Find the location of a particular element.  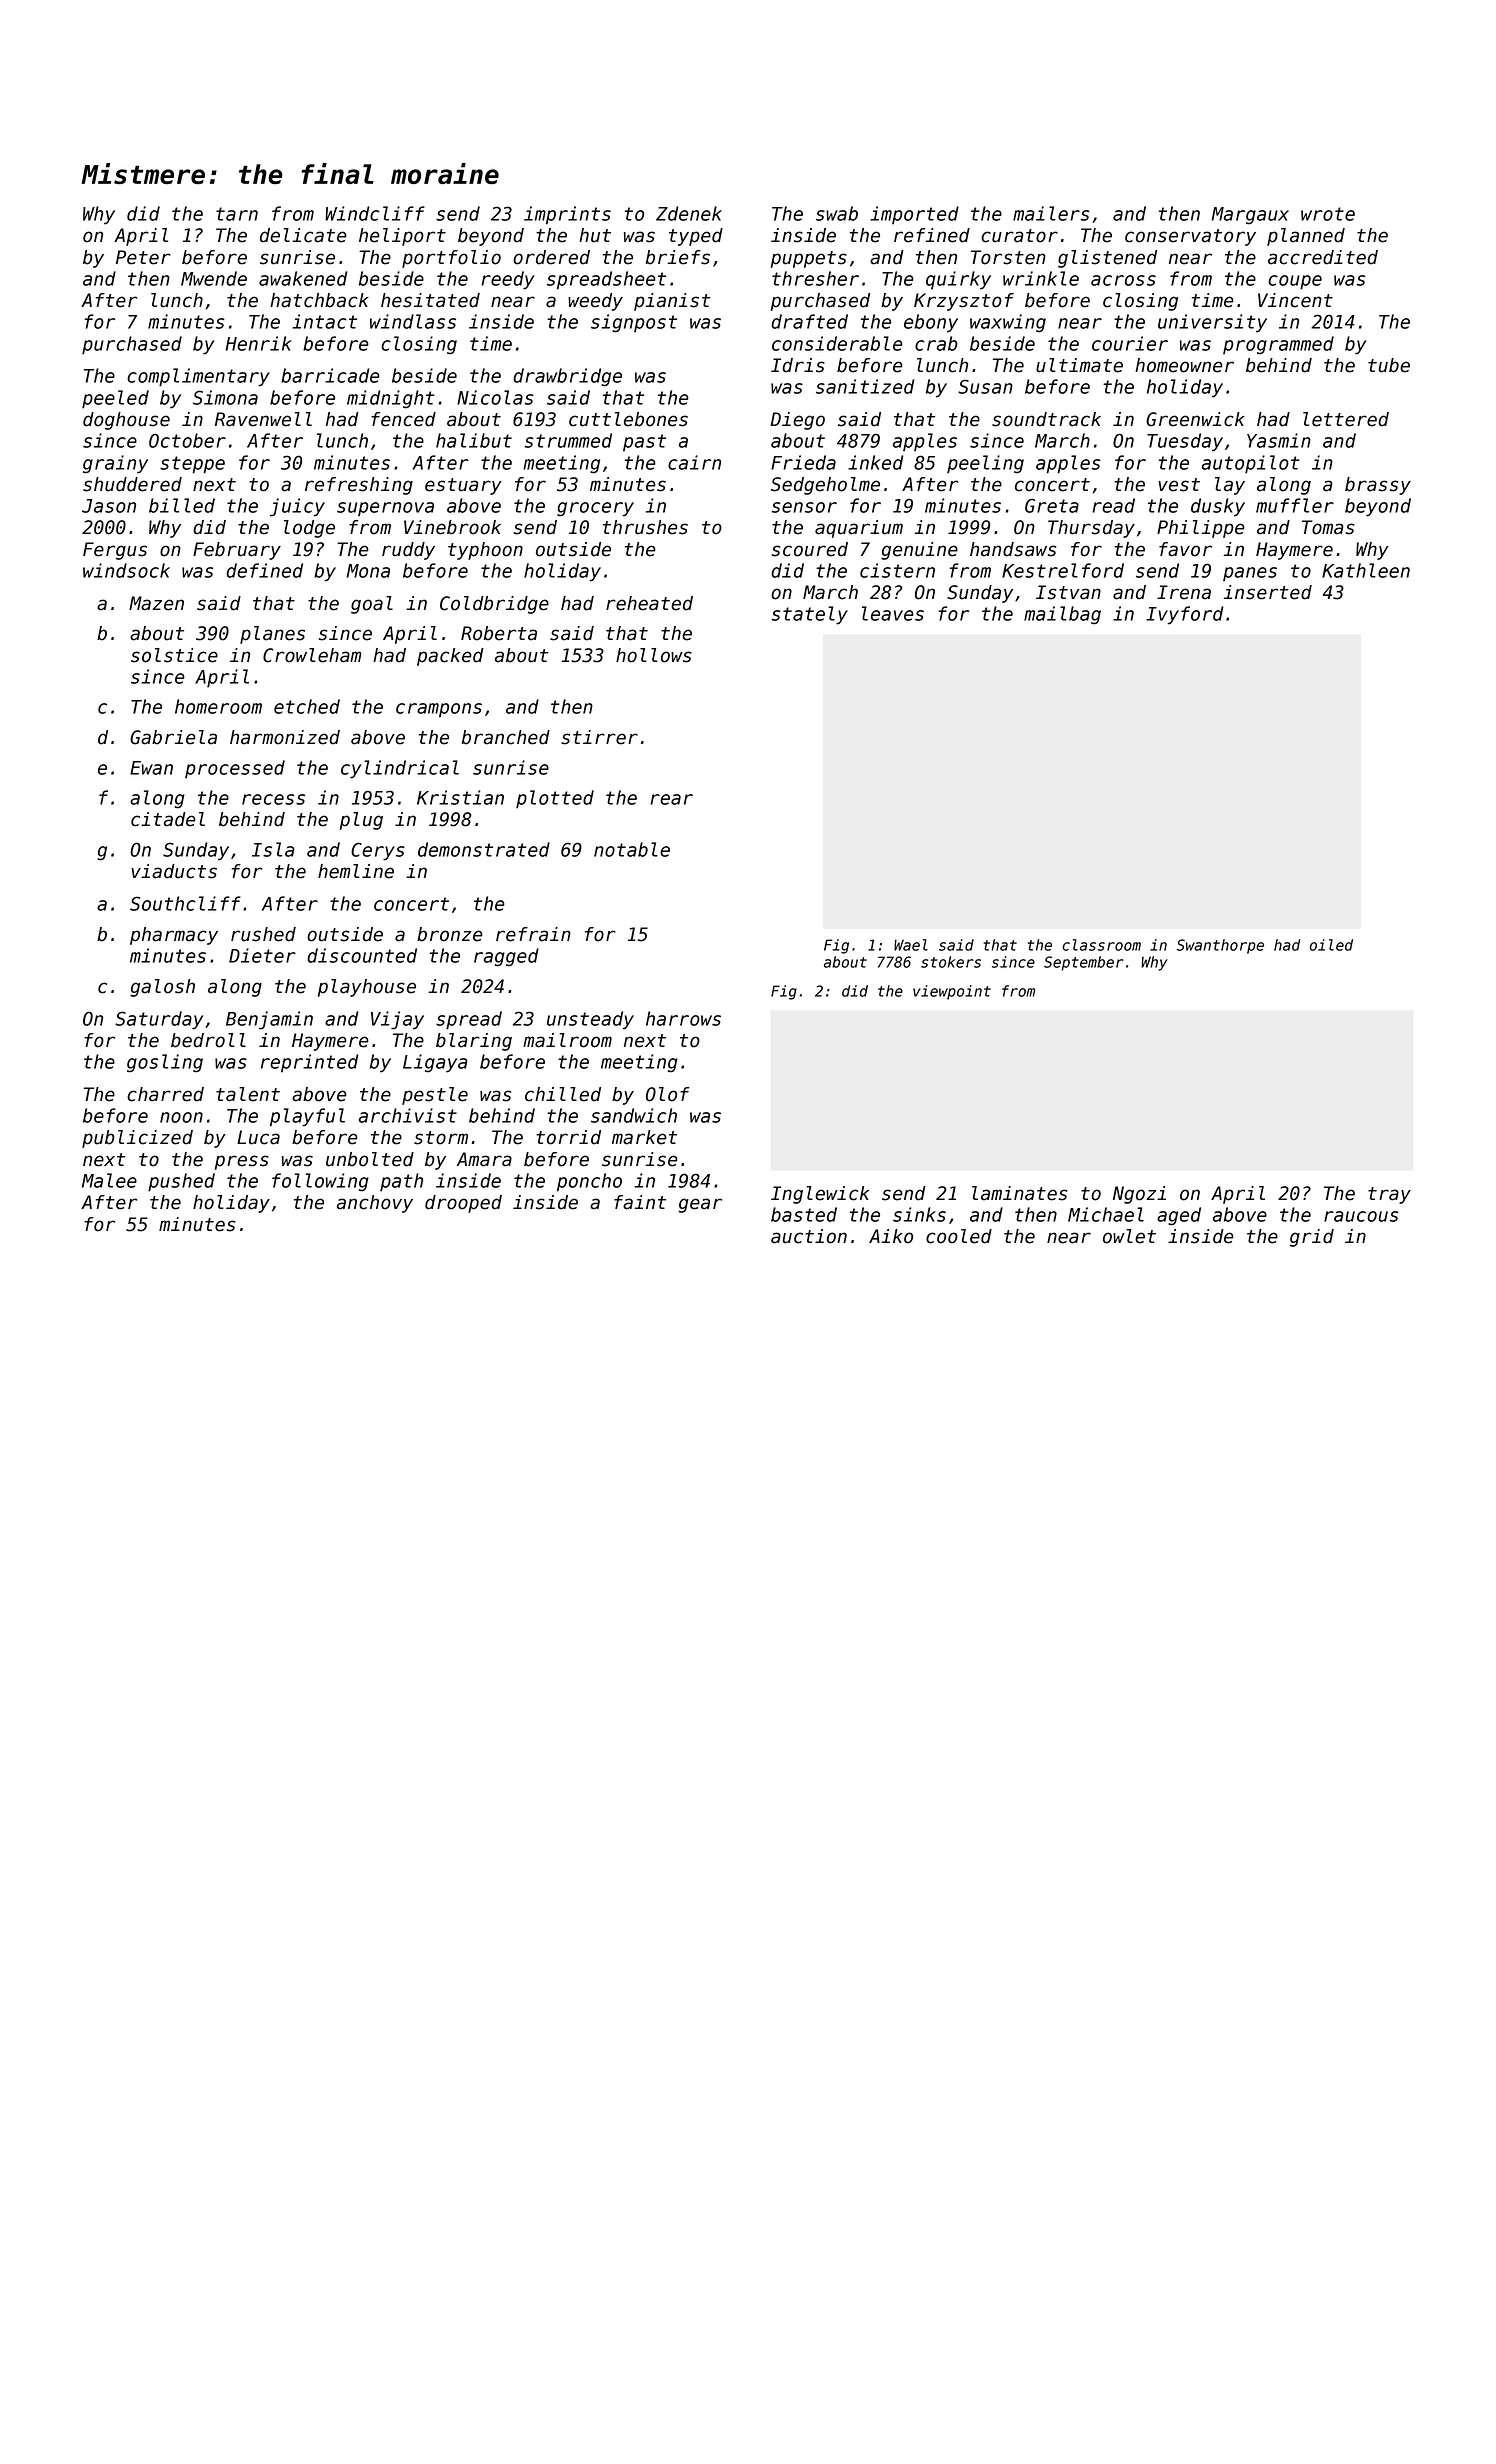

Malee is located at coordinates (109, 1180).
